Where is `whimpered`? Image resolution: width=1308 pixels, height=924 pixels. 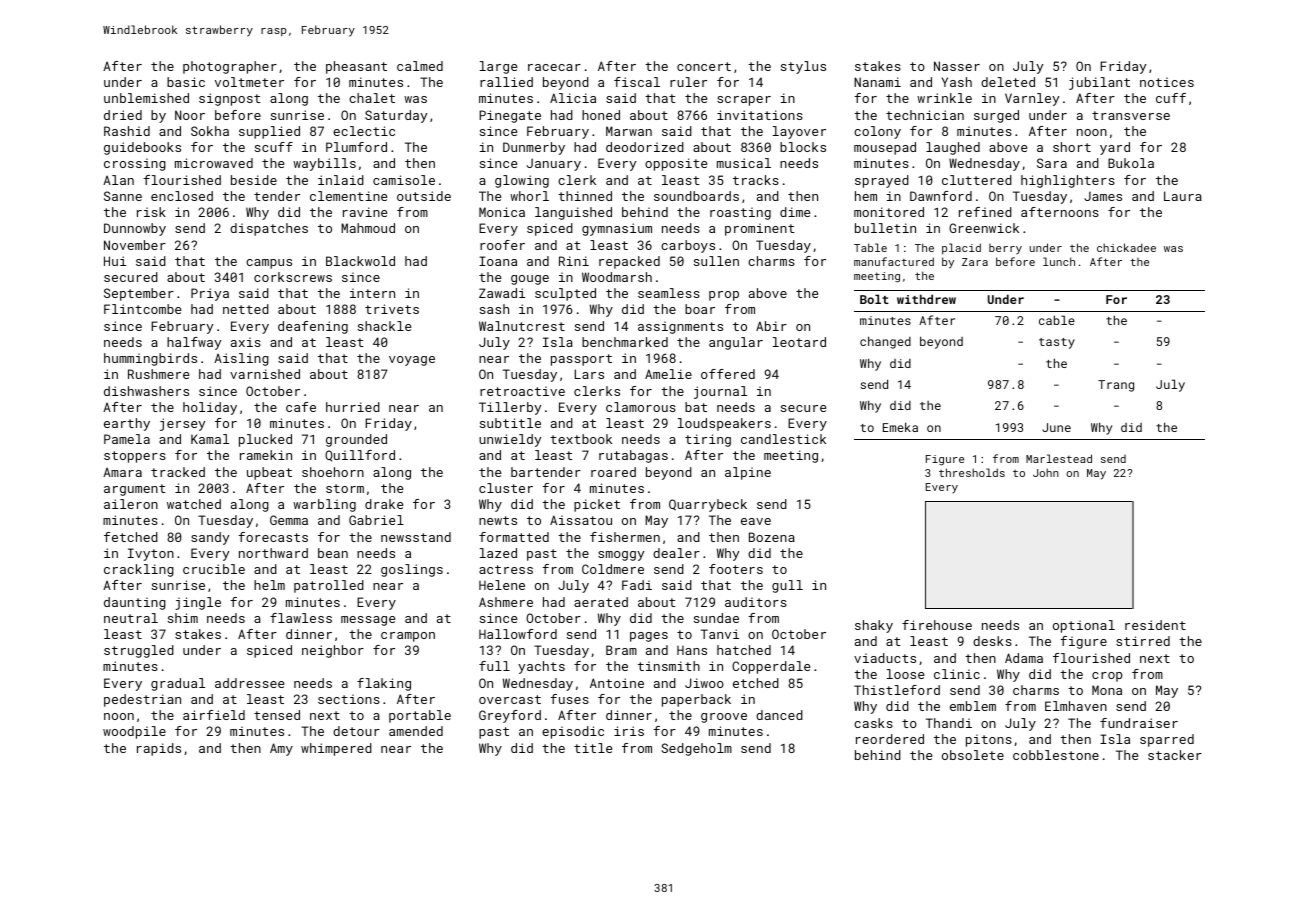 whimpered is located at coordinates (336, 749).
